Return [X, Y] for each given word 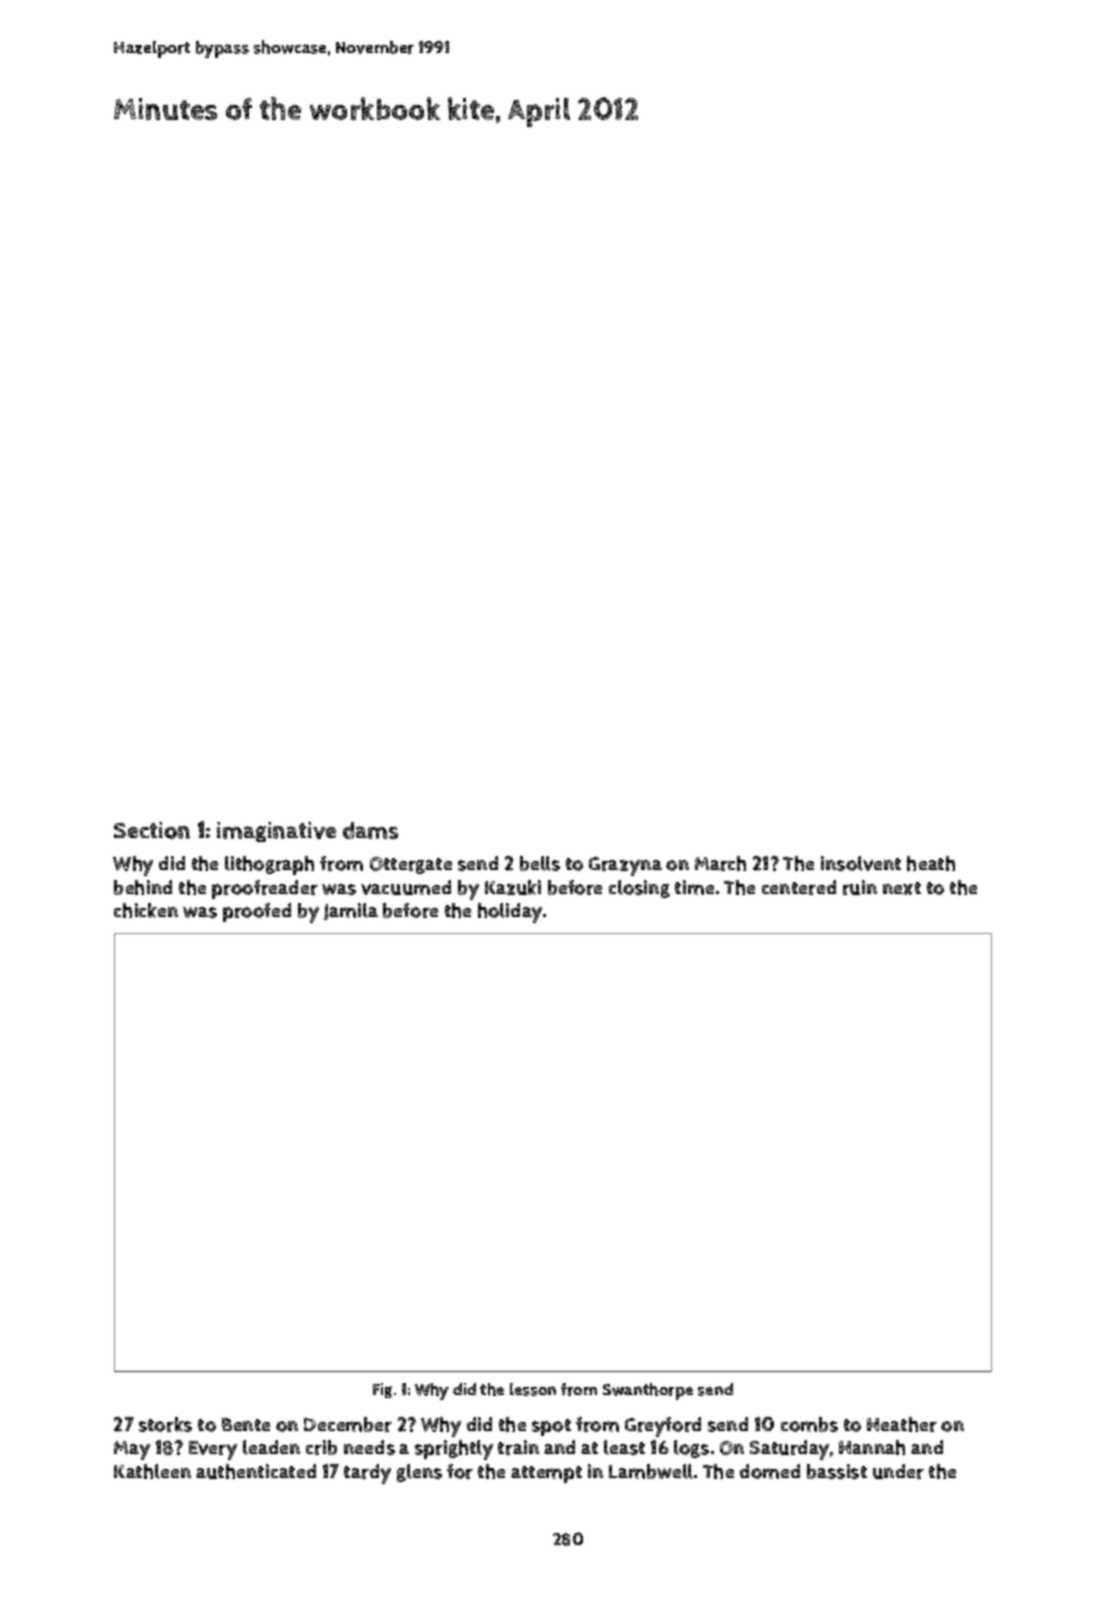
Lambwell [651, 1471]
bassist [837, 1471]
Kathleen [152, 1471]
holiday [510, 913]
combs [809, 1424]
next [902, 888]
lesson [533, 1389]
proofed [257, 912]
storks [165, 1424]
